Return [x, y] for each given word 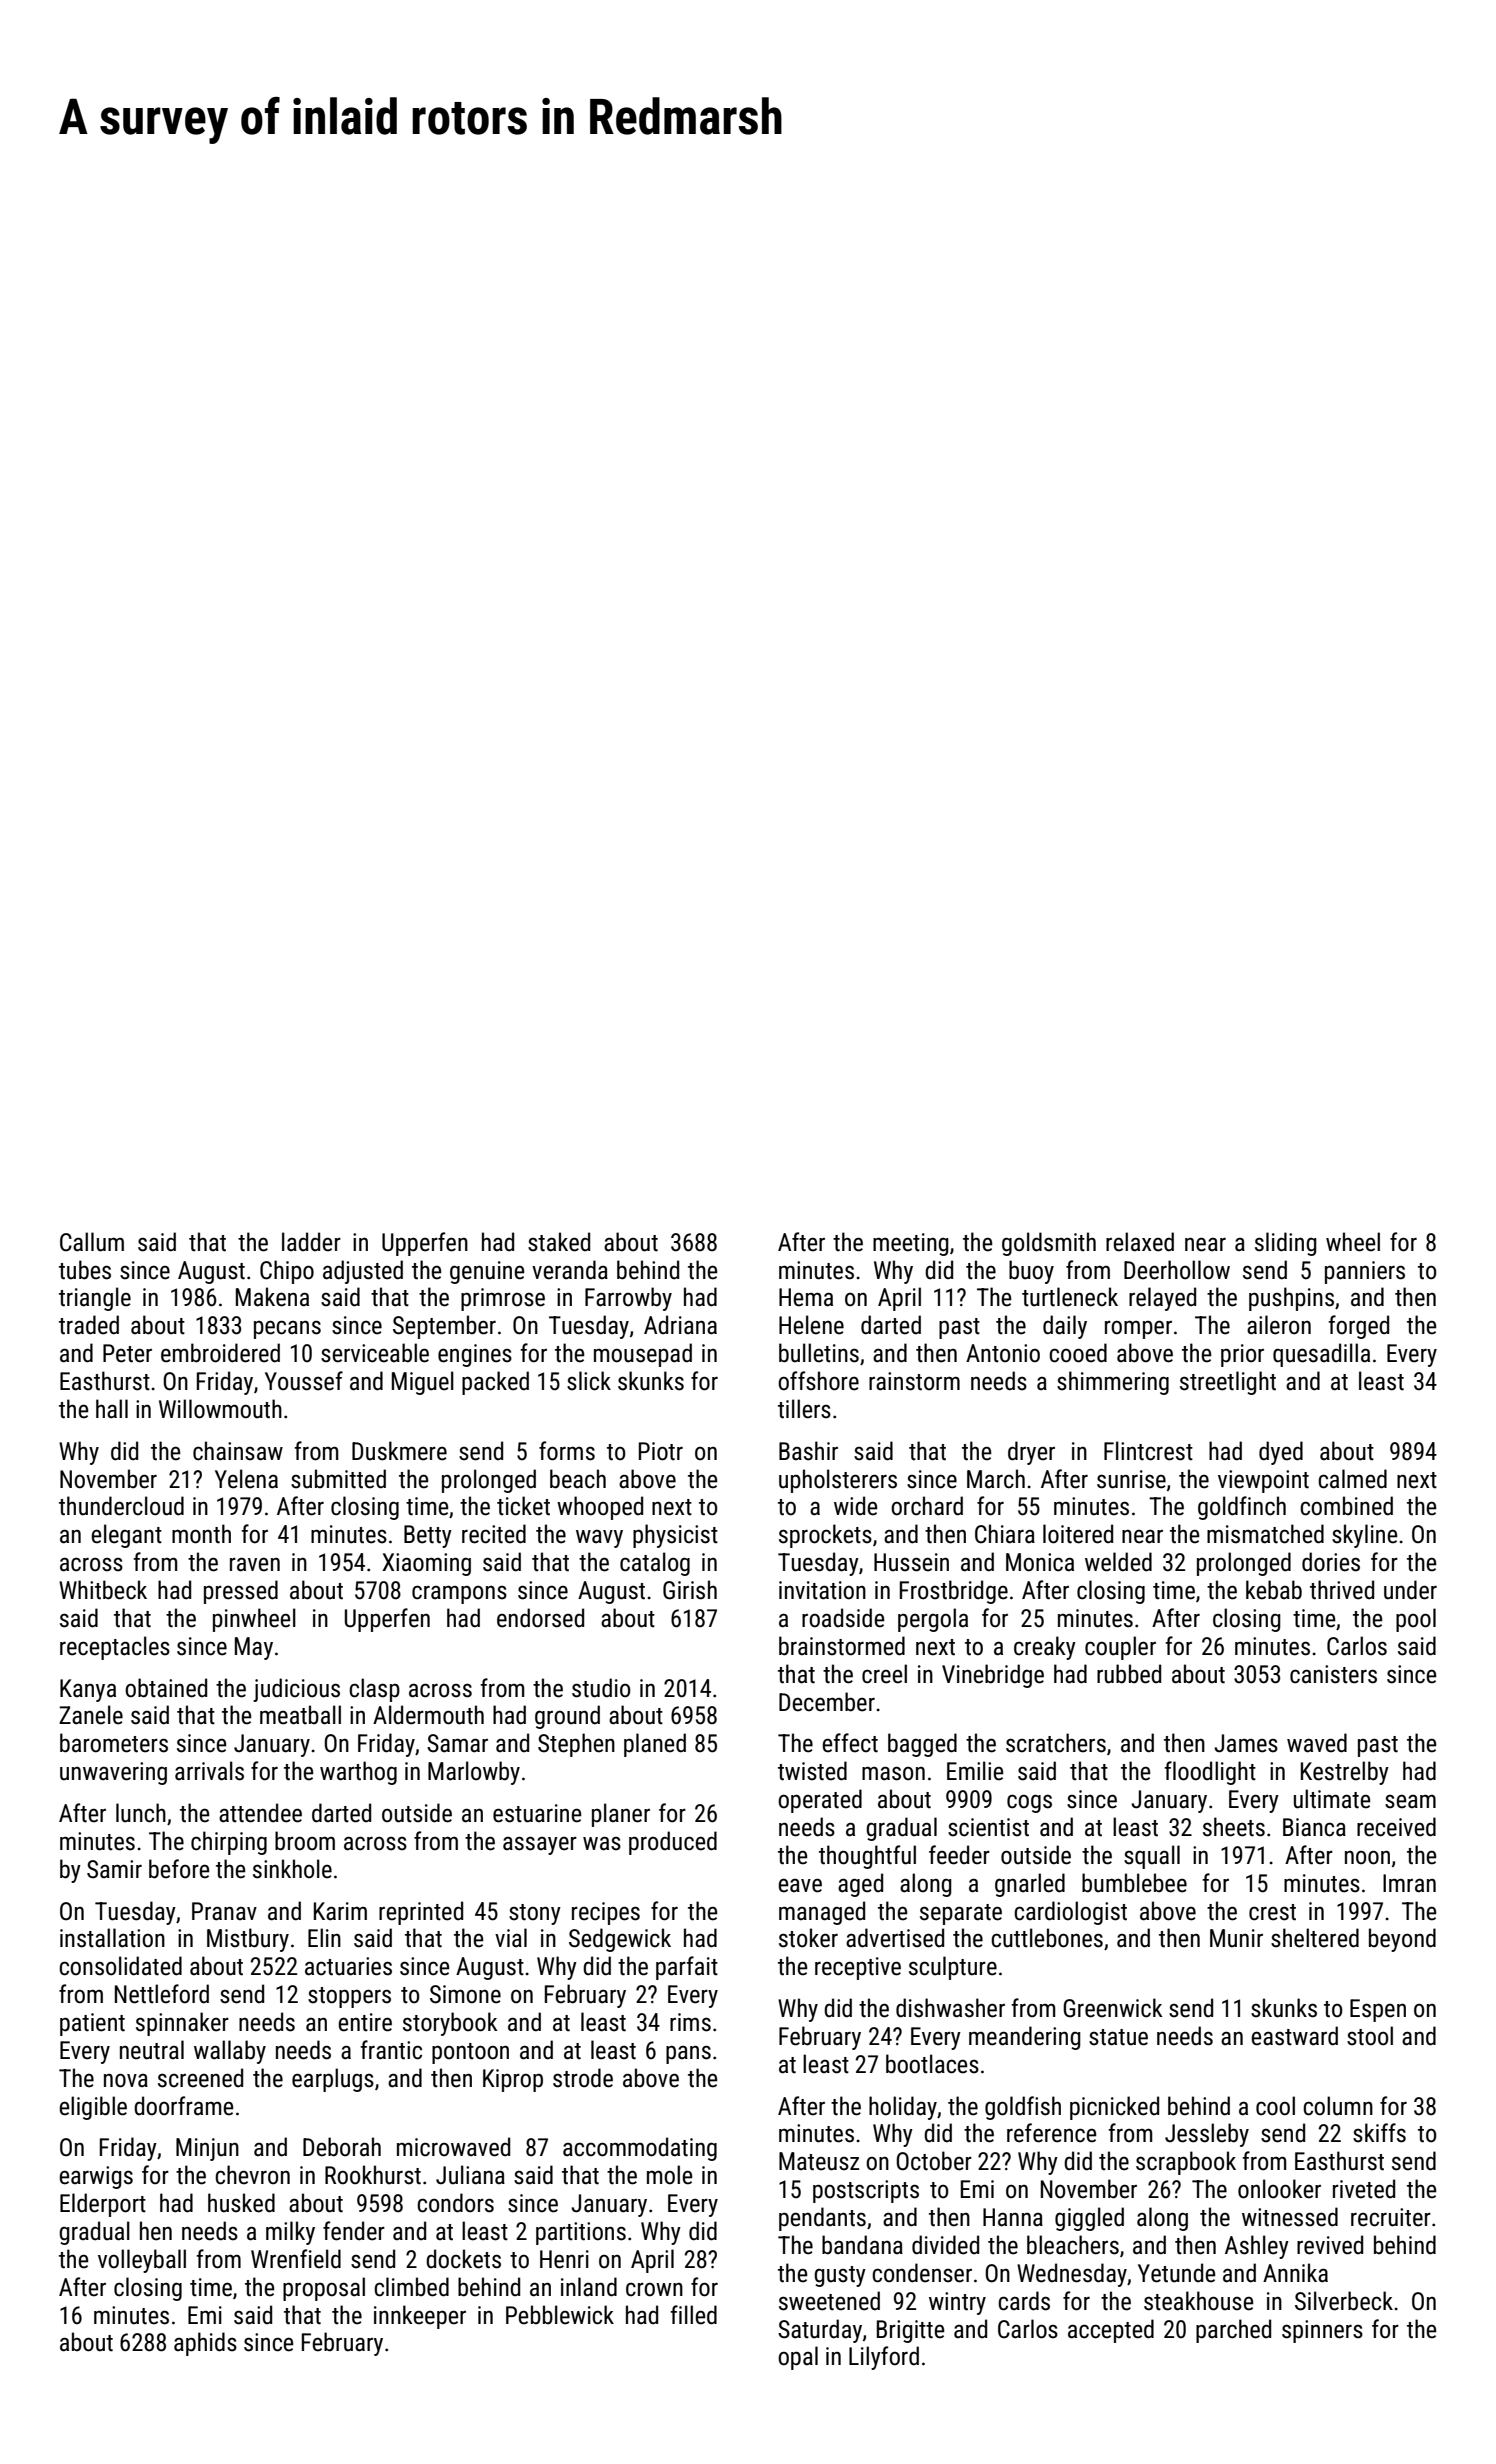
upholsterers [838, 1481]
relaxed [1140, 1242]
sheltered [1315, 1938]
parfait [687, 1968]
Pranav [224, 1911]
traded [89, 1325]
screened [200, 2078]
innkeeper [420, 2317]
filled [693, 2315]
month [201, 1534]
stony [535, 1914]
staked [559, 1242]
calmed [1352, 1479]
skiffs [1379, 2133]
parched [1233, 2331]
